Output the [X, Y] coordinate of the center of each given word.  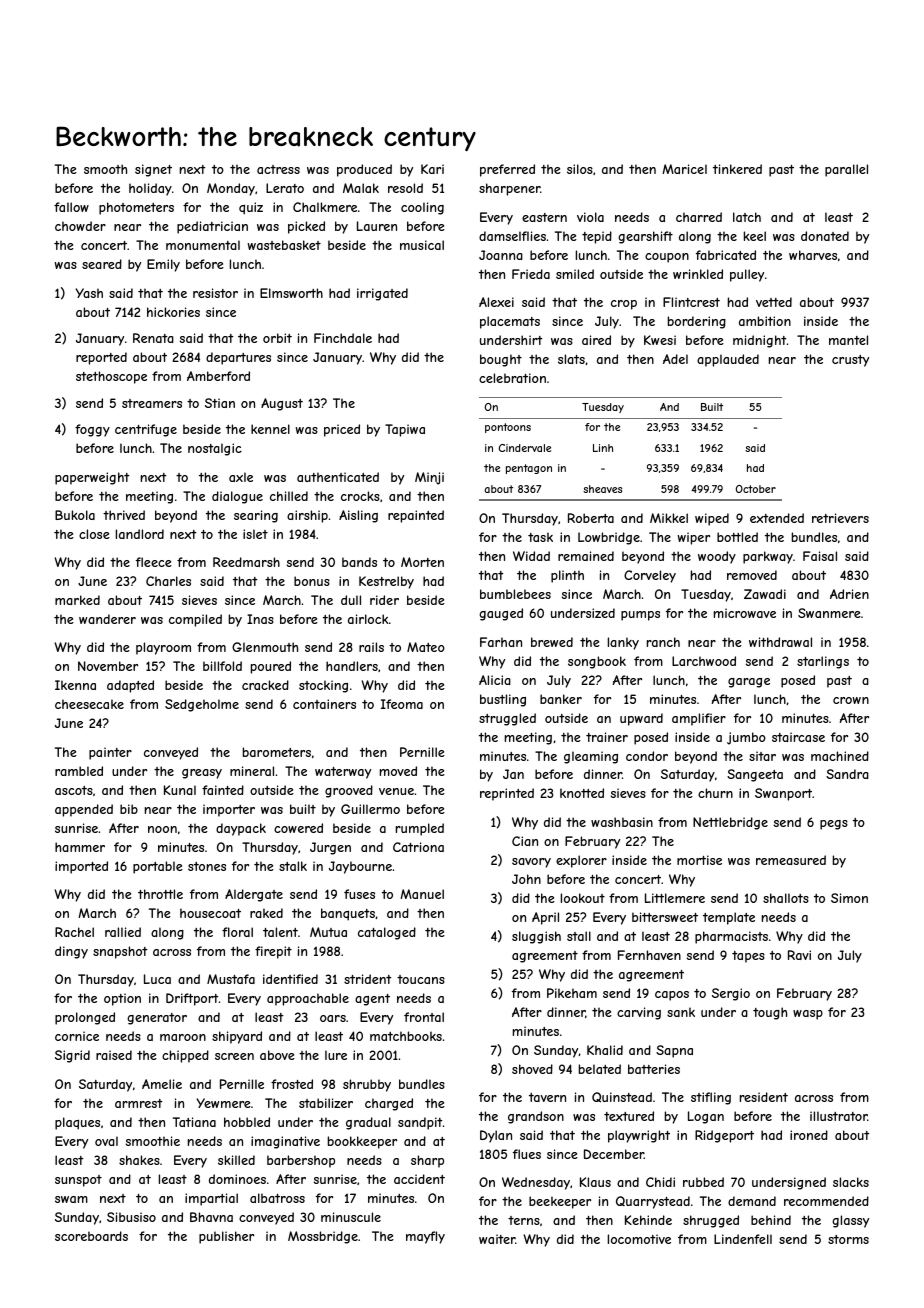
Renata [153, 338]
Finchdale [343, 338]
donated [825, 236]
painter [110, 753]
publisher [226, 1237]
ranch [663, 642]
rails [371, 647]
